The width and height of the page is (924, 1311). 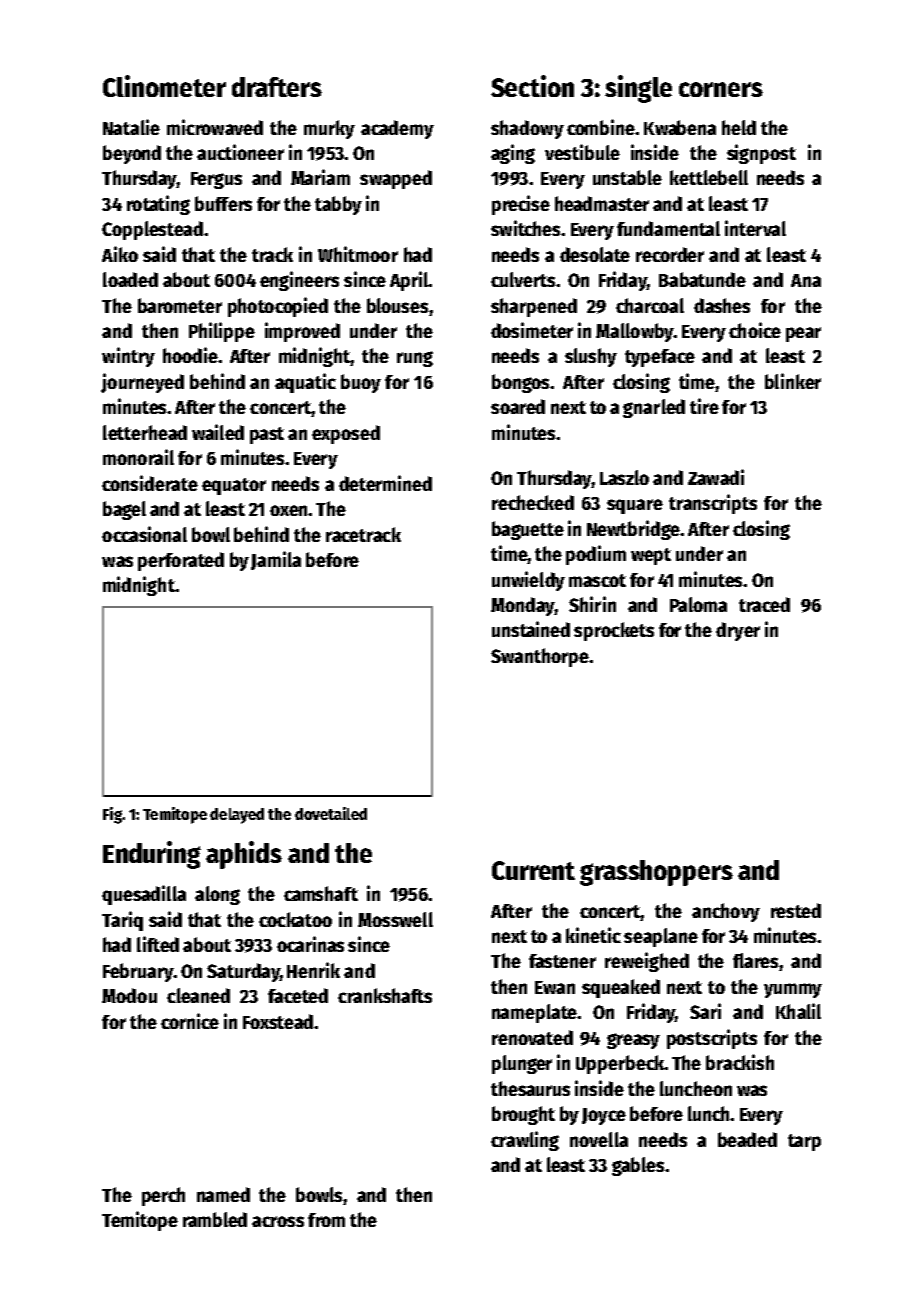 I want to click on Enduring, so click(x=152, y=855).
